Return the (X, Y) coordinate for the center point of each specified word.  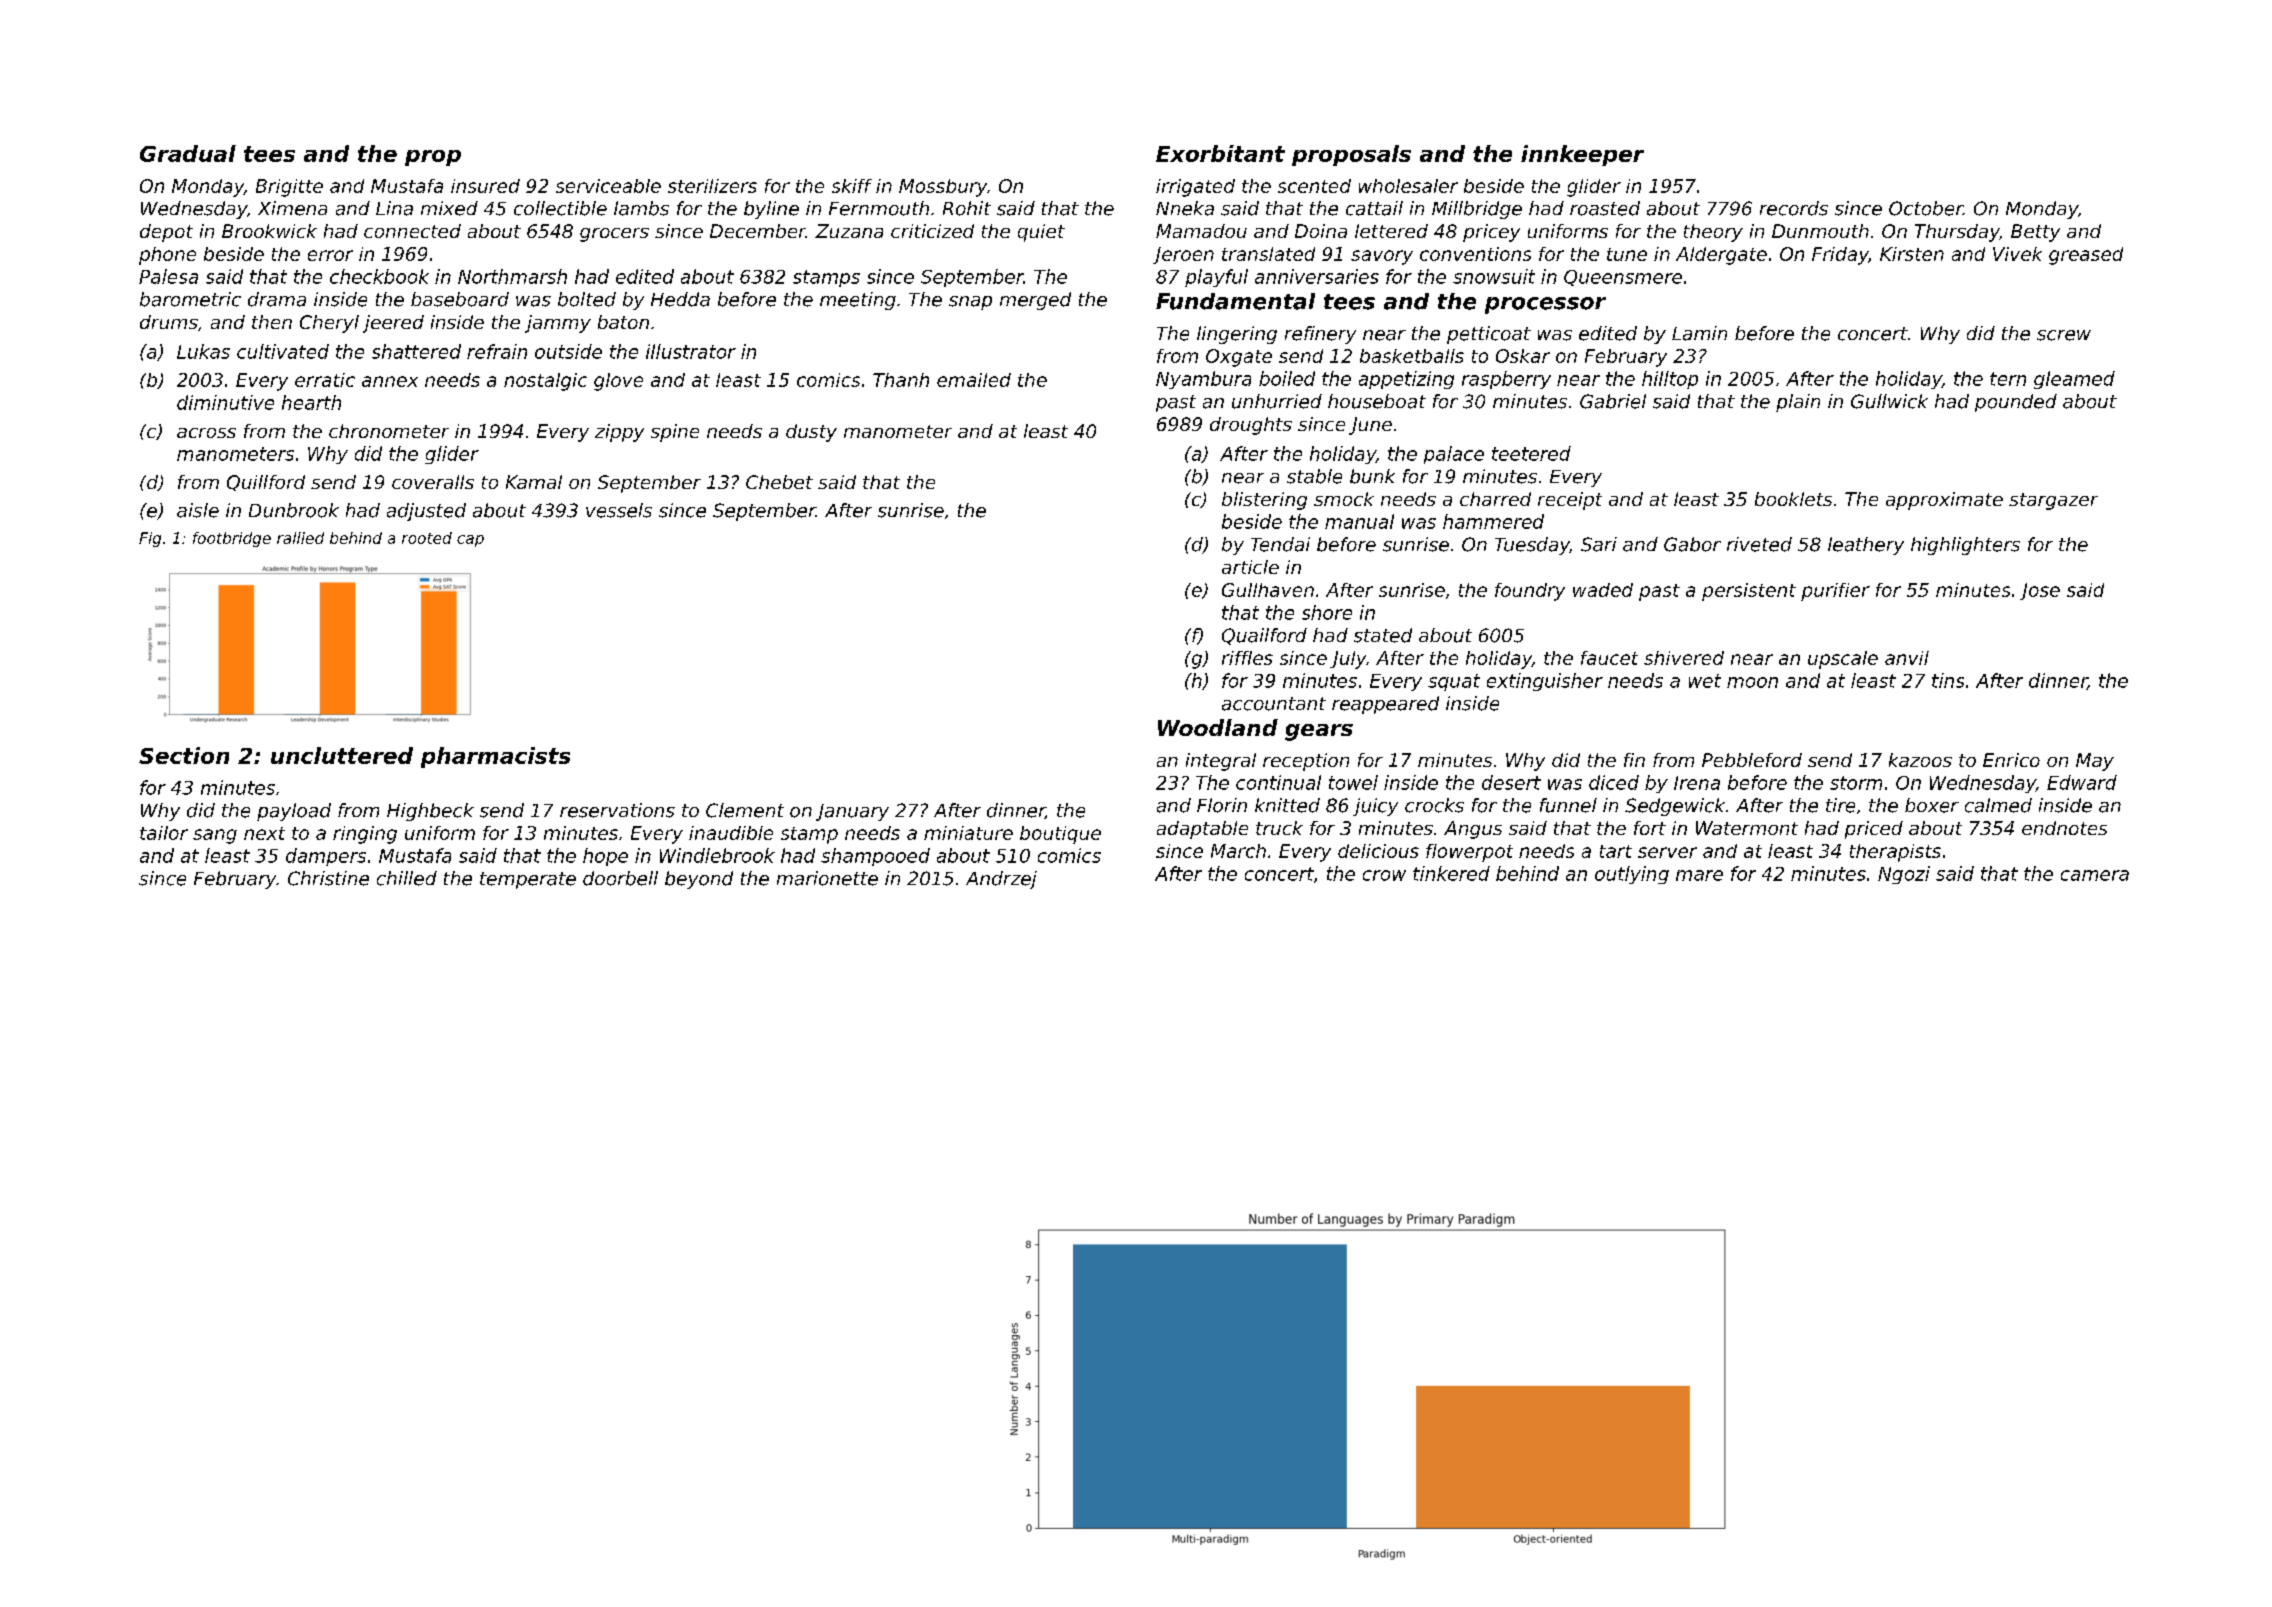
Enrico (2011, 760)
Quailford (1264, 636)
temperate (528, 880)
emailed (974, 380)
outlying (1632, 875)
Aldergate (1721, 256)
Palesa (168, 276)
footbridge (232, 539)
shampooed (875, 857)
